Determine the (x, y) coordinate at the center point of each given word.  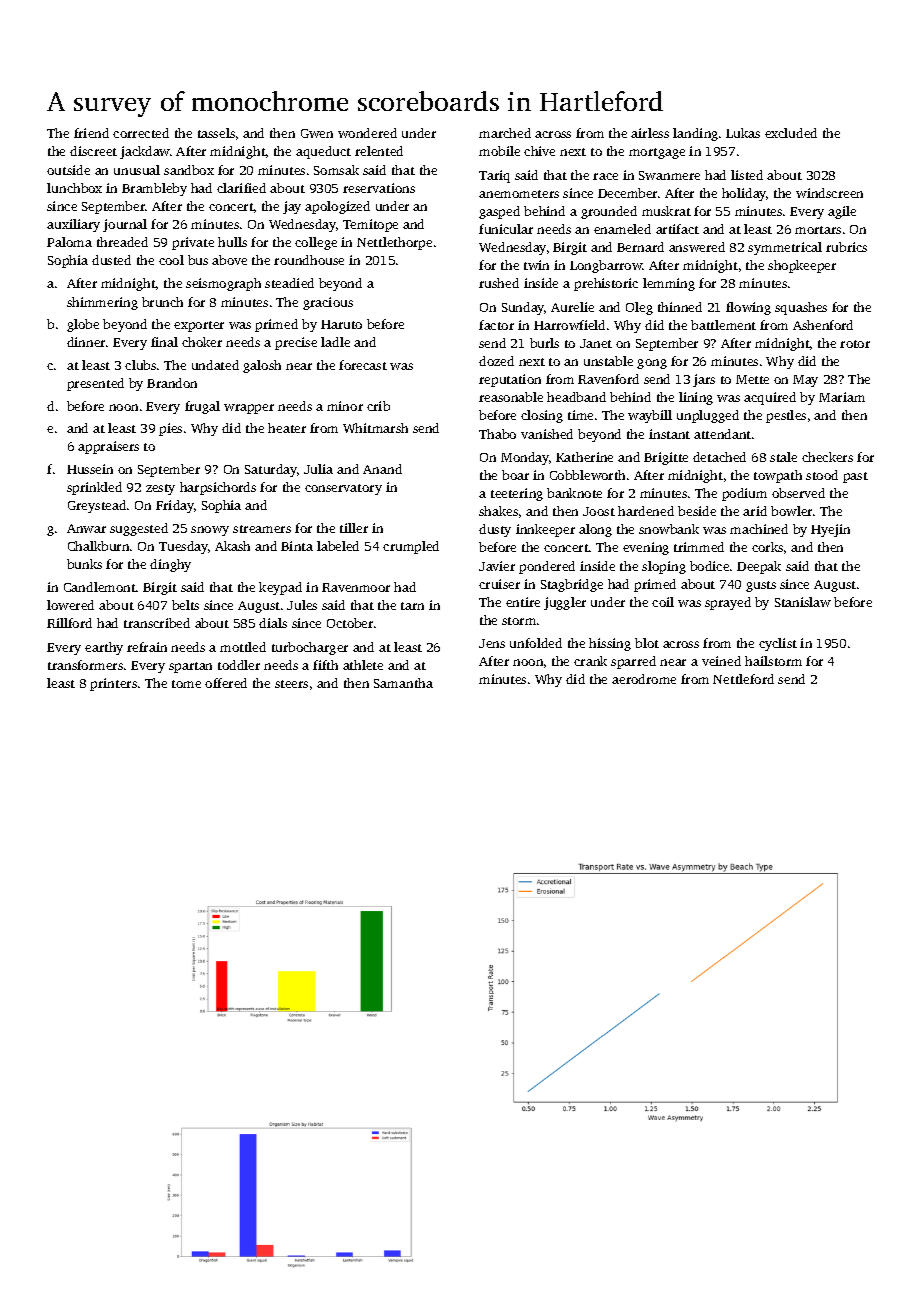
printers (113, 684)
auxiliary (73, 225)
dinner (86, 342)
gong (652, 364)
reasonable (511, 397)
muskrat (666, 211)
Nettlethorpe (394, 243)
